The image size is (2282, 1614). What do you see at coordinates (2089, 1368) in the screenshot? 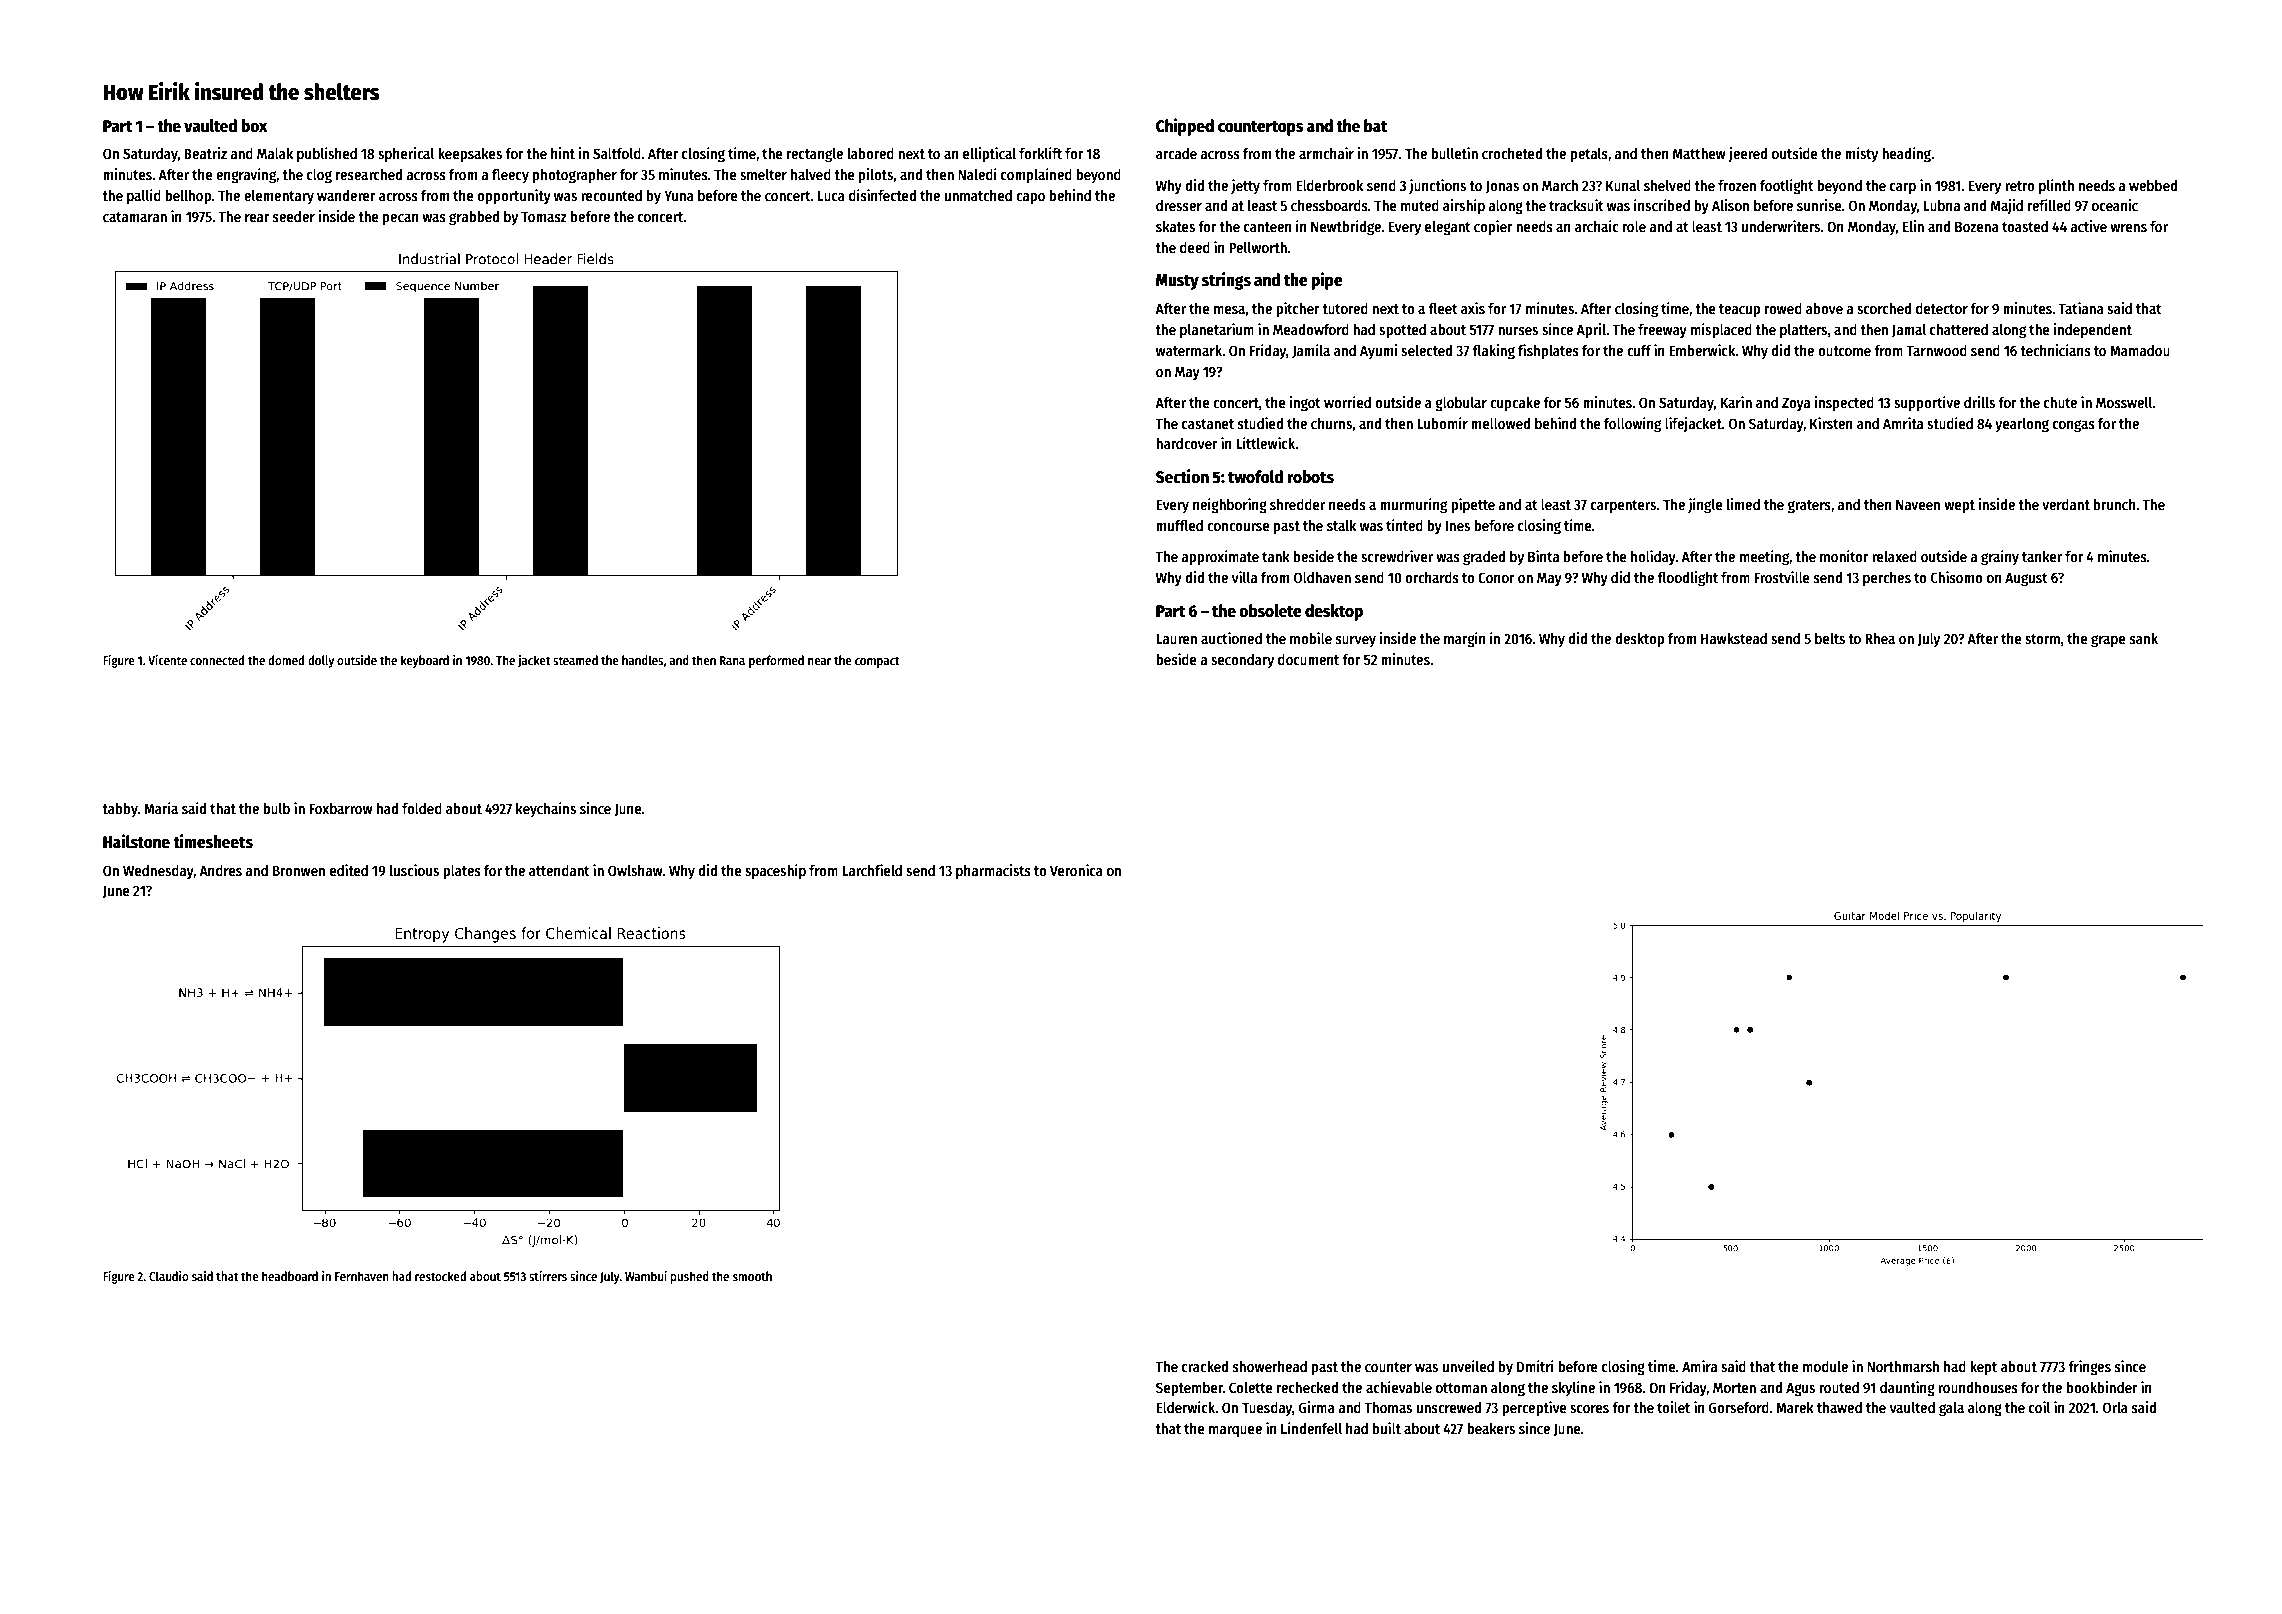
I see `fringes` at bounding box center [2089, 1368].
